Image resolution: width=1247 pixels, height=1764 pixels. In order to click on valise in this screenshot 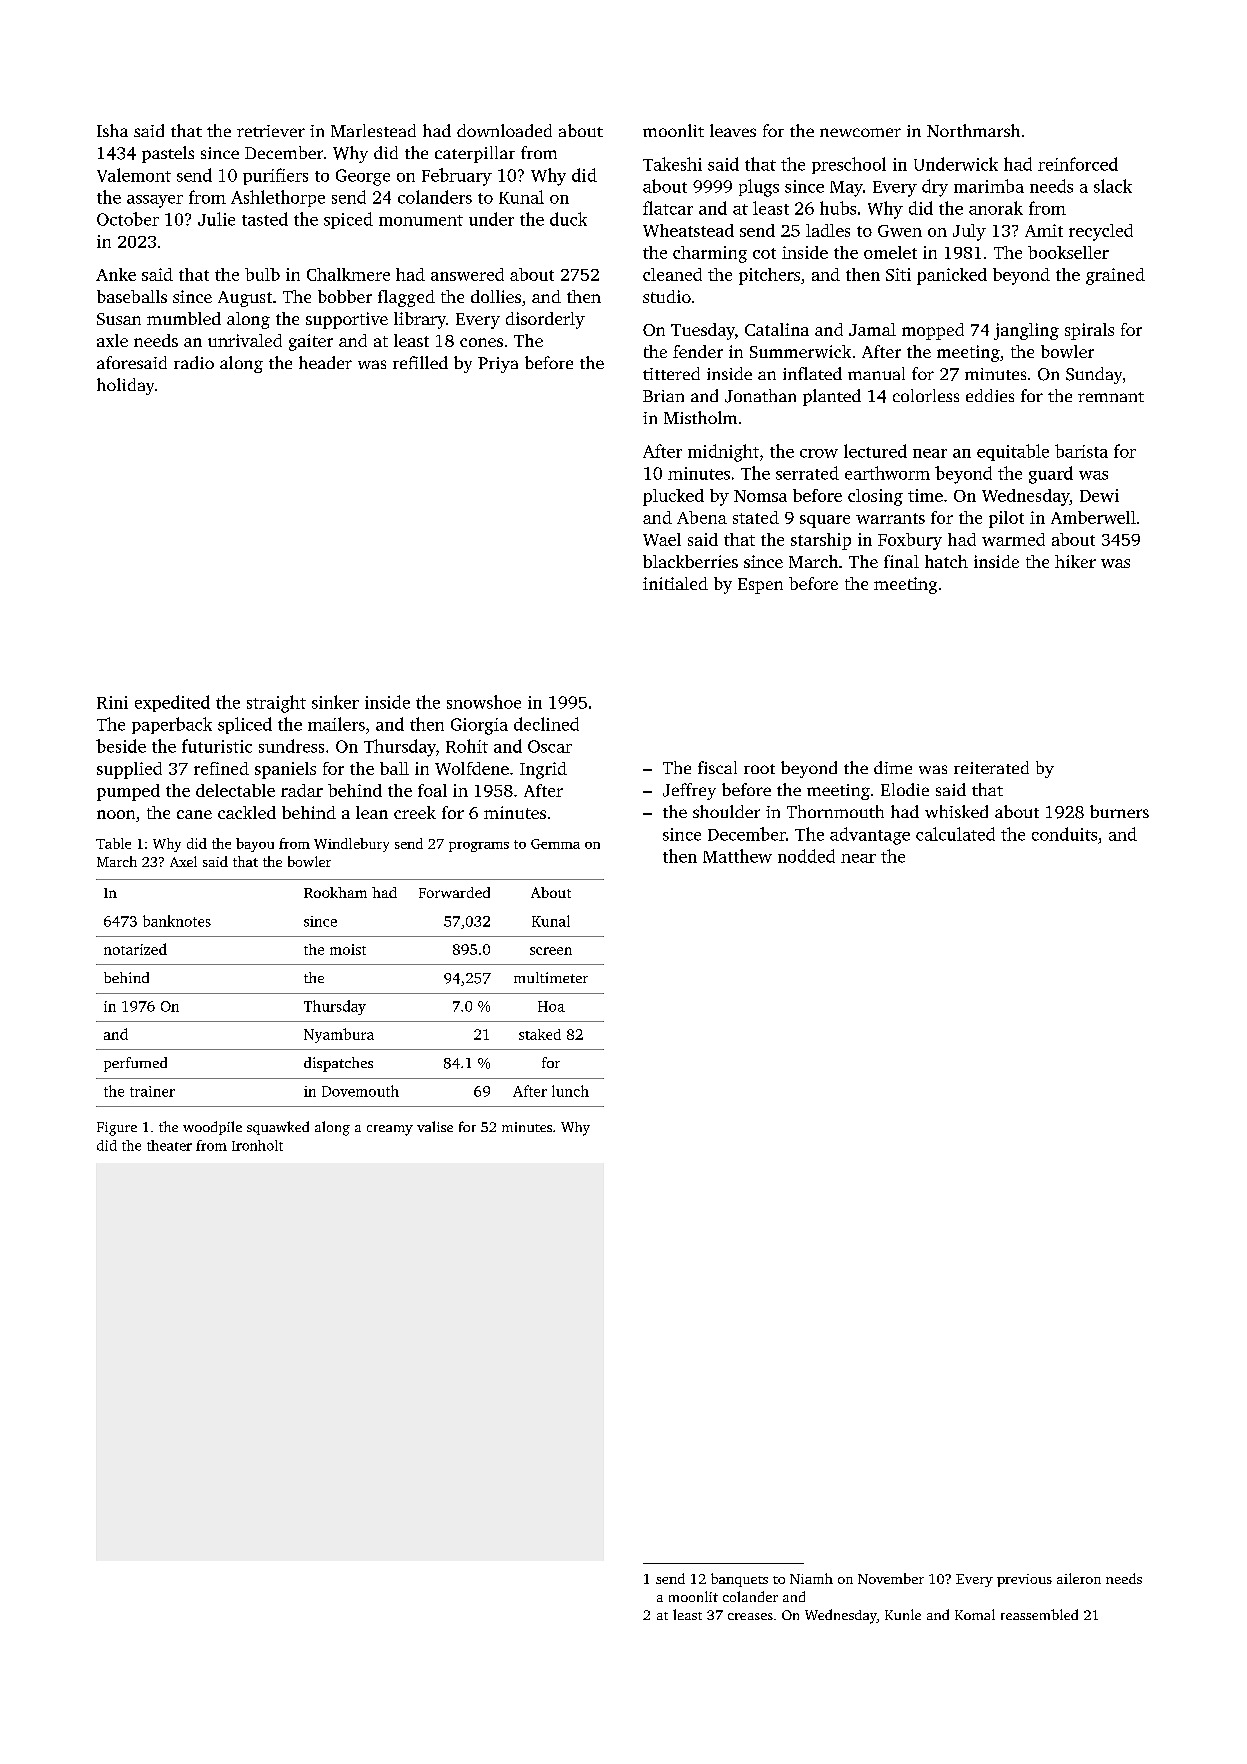, I will do `click(435, 1126)`.
